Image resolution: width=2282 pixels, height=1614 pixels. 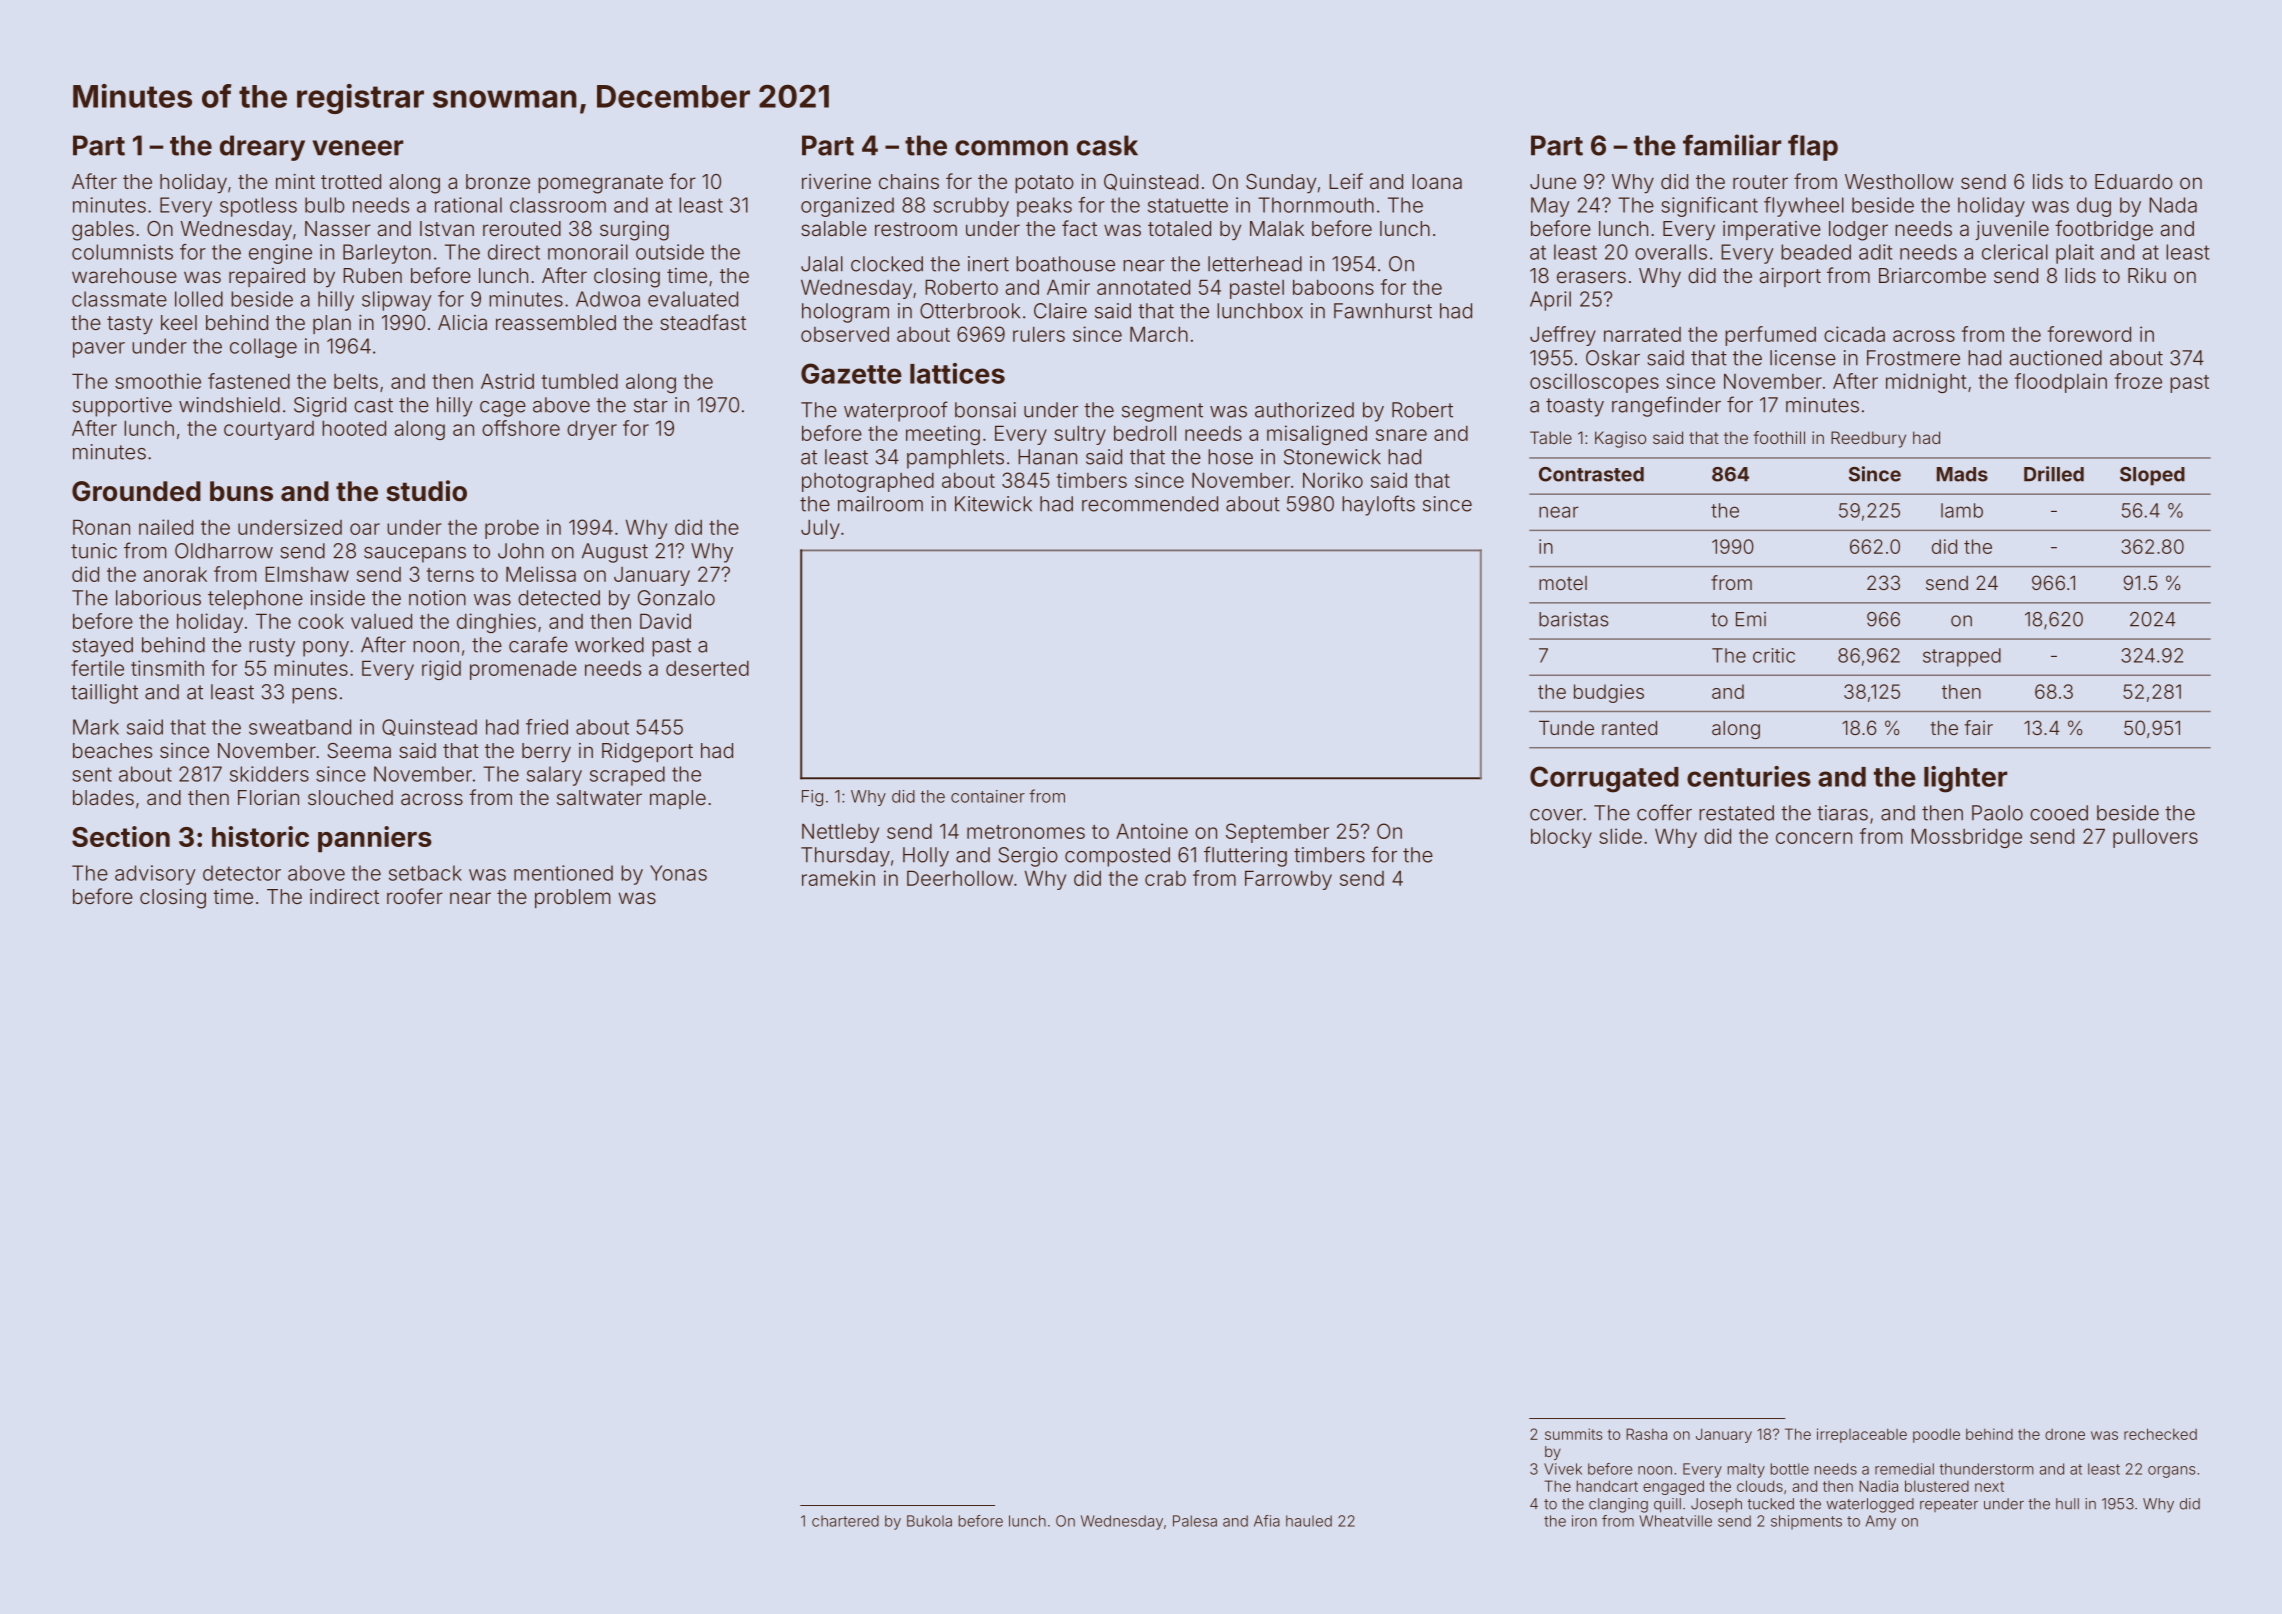 I want to click on Bukola, so click(x=929, y=1521).
